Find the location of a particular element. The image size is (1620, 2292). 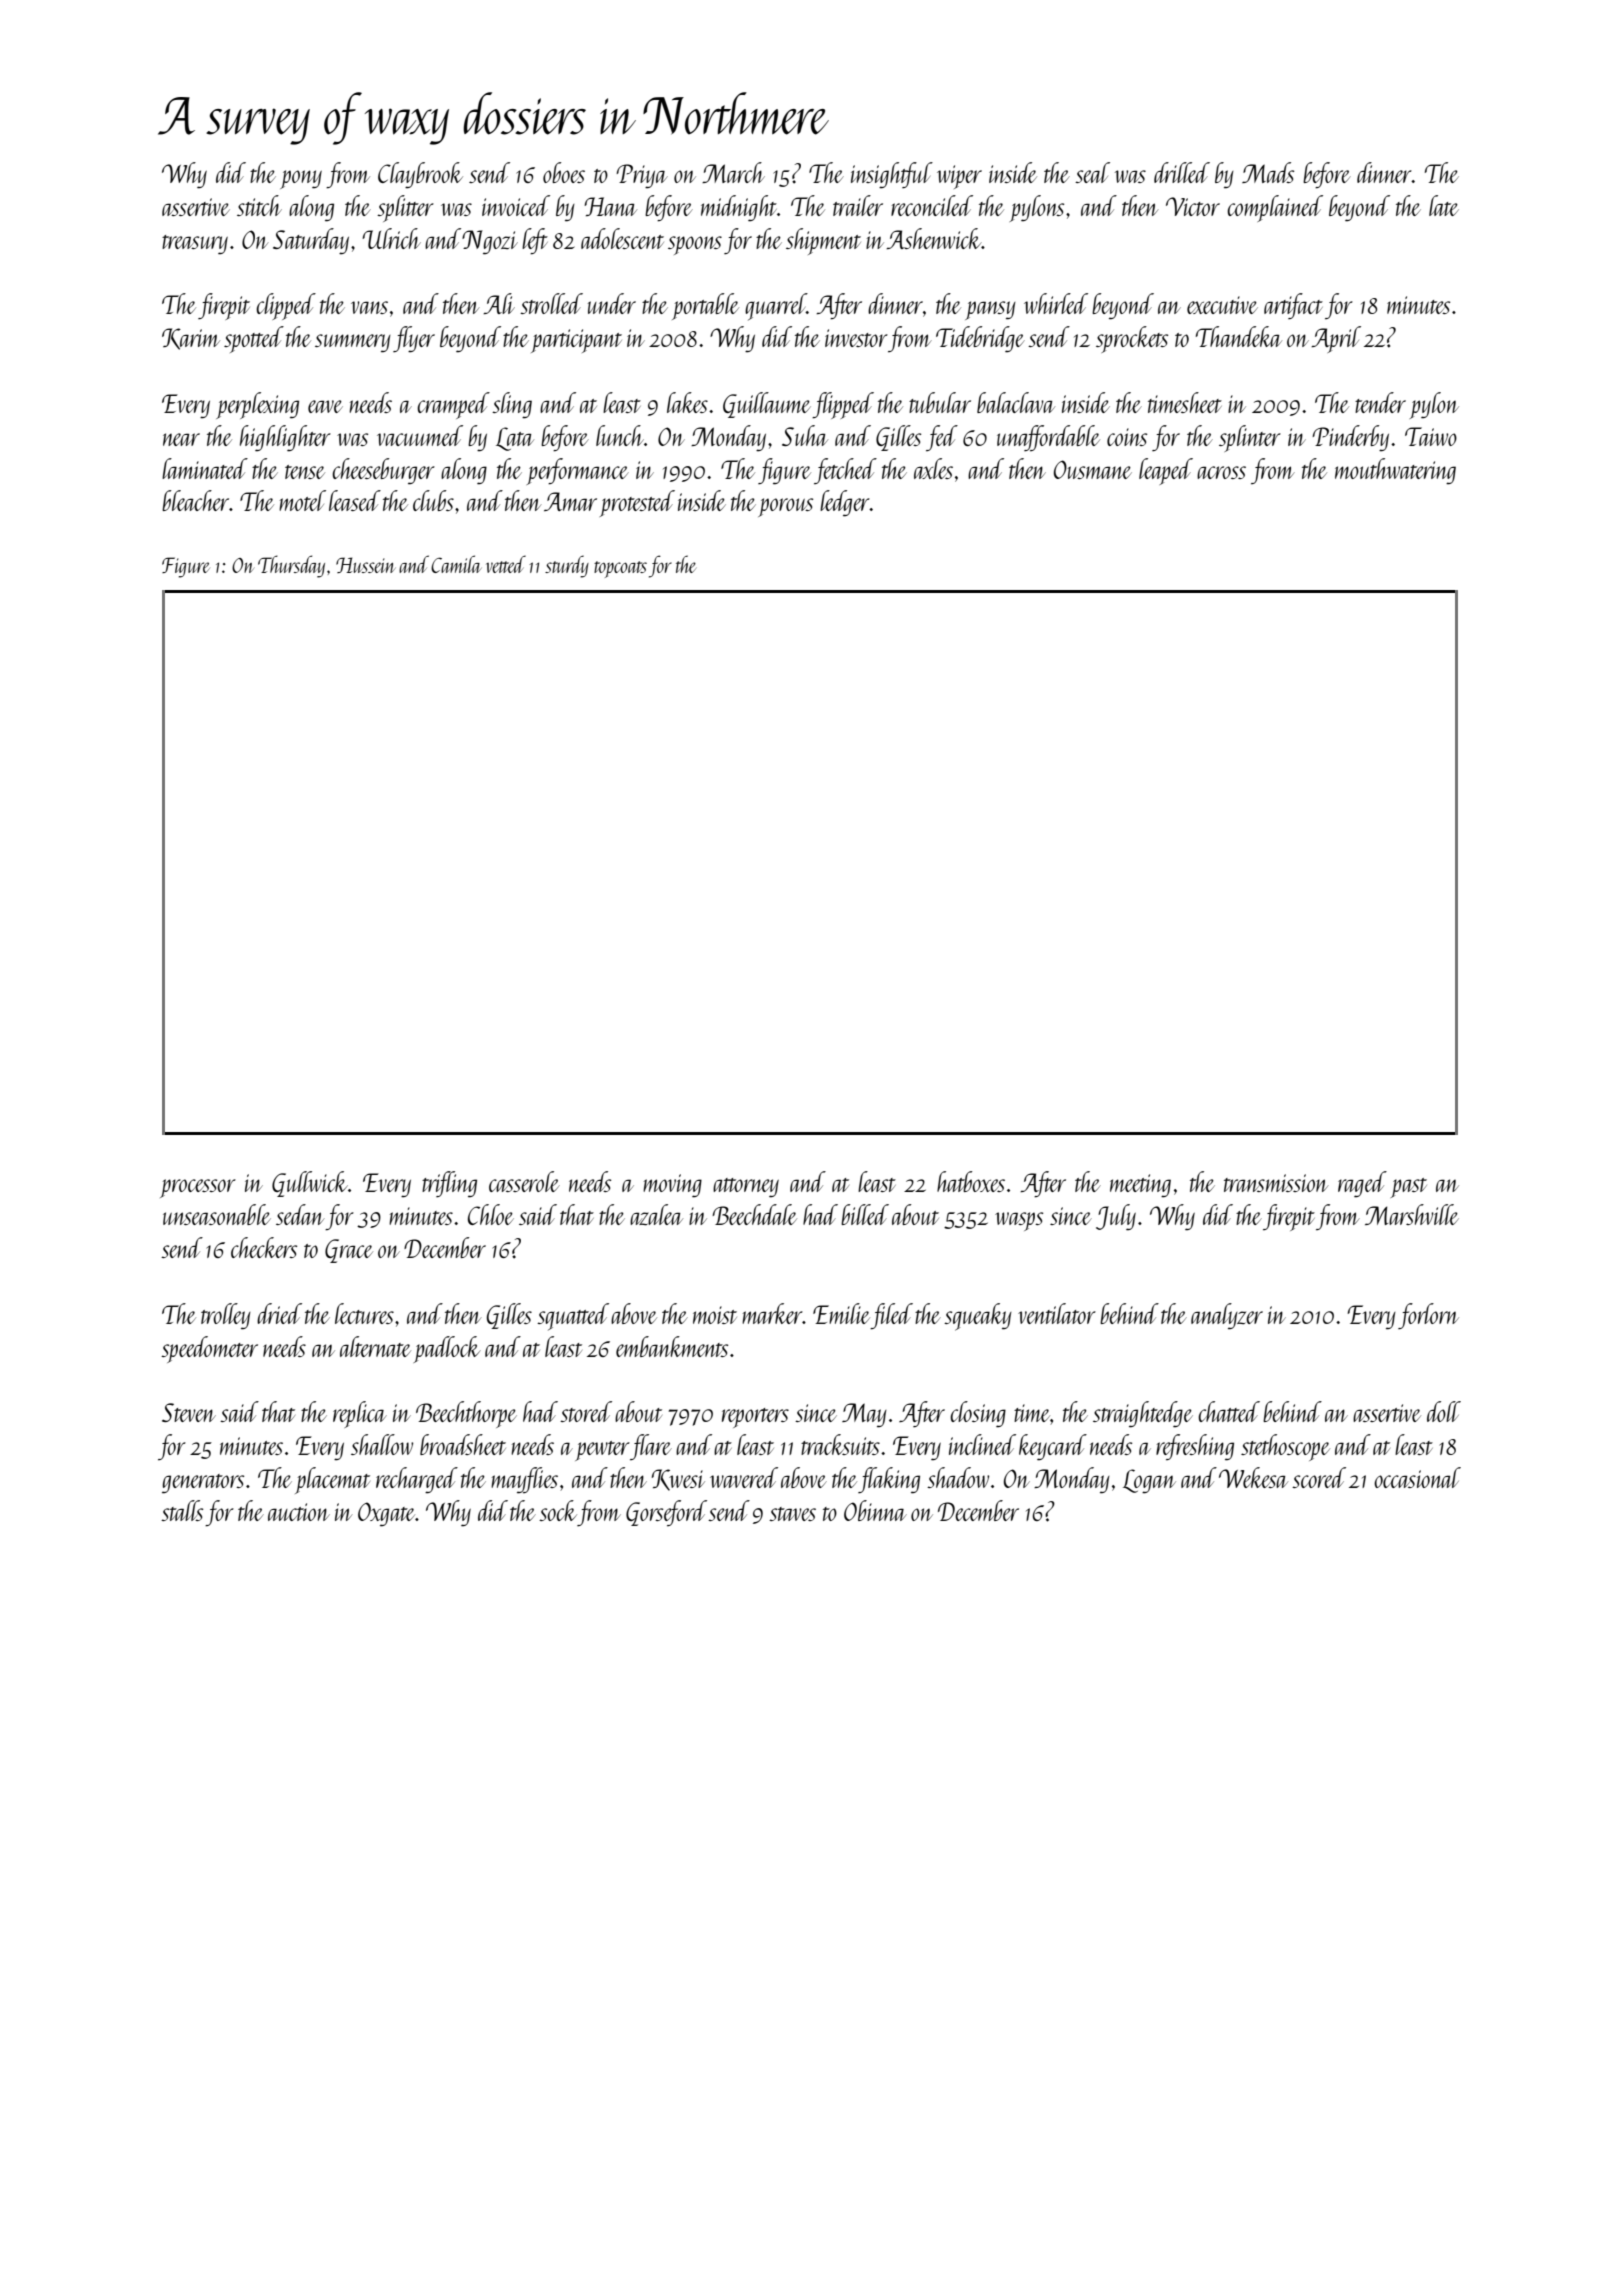

treasury is located at coordinates (195, 245).
